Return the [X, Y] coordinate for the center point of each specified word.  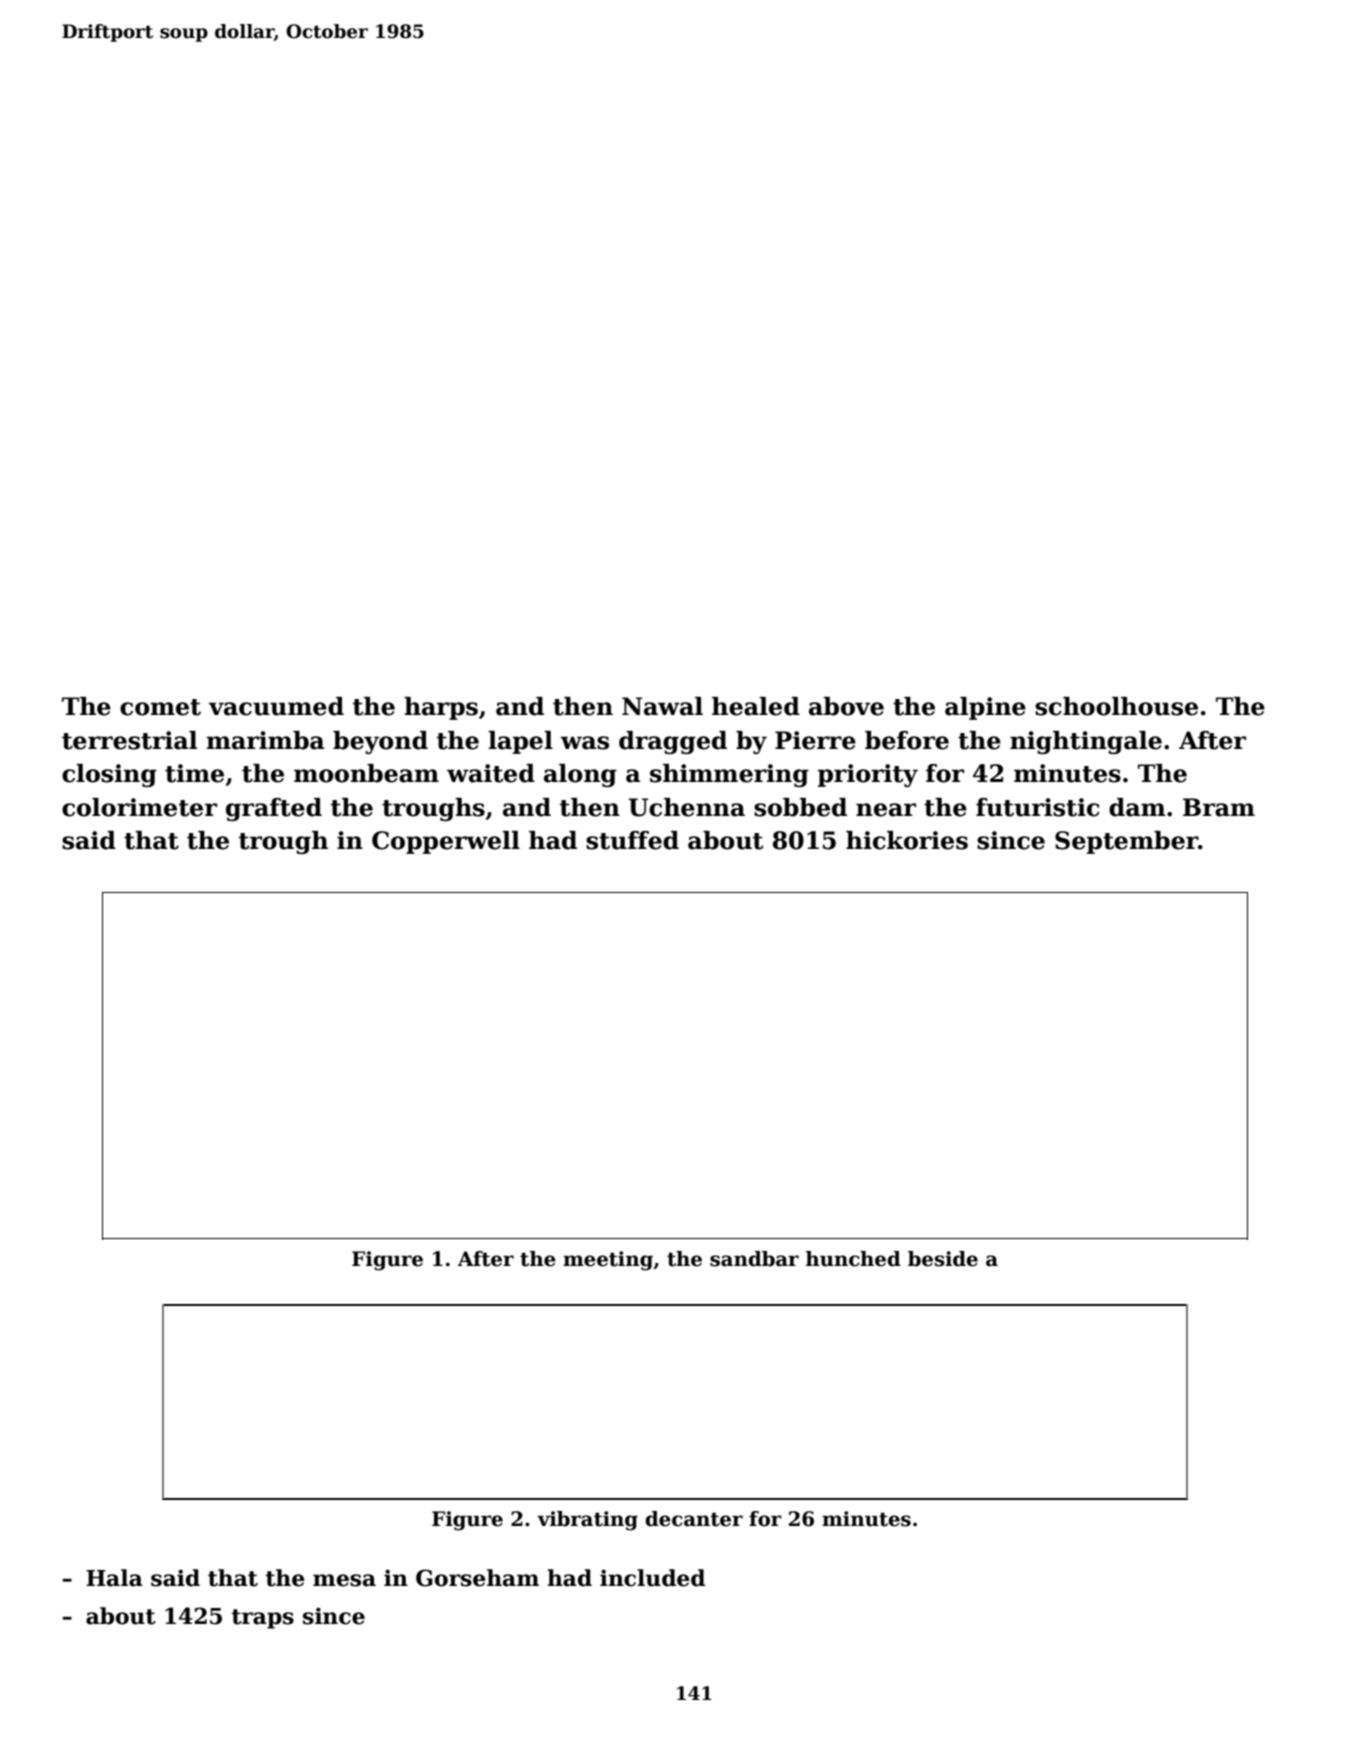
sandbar [754, 1259]
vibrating [587, 1521]
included [652, 1578]
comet [160, 707]
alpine [985, 708]
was [584, 743]
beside [943, 1259]
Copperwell [446, 842]
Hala [114, 1578]
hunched [853, 1259]
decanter [694, 1519]
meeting [608, 1261]
